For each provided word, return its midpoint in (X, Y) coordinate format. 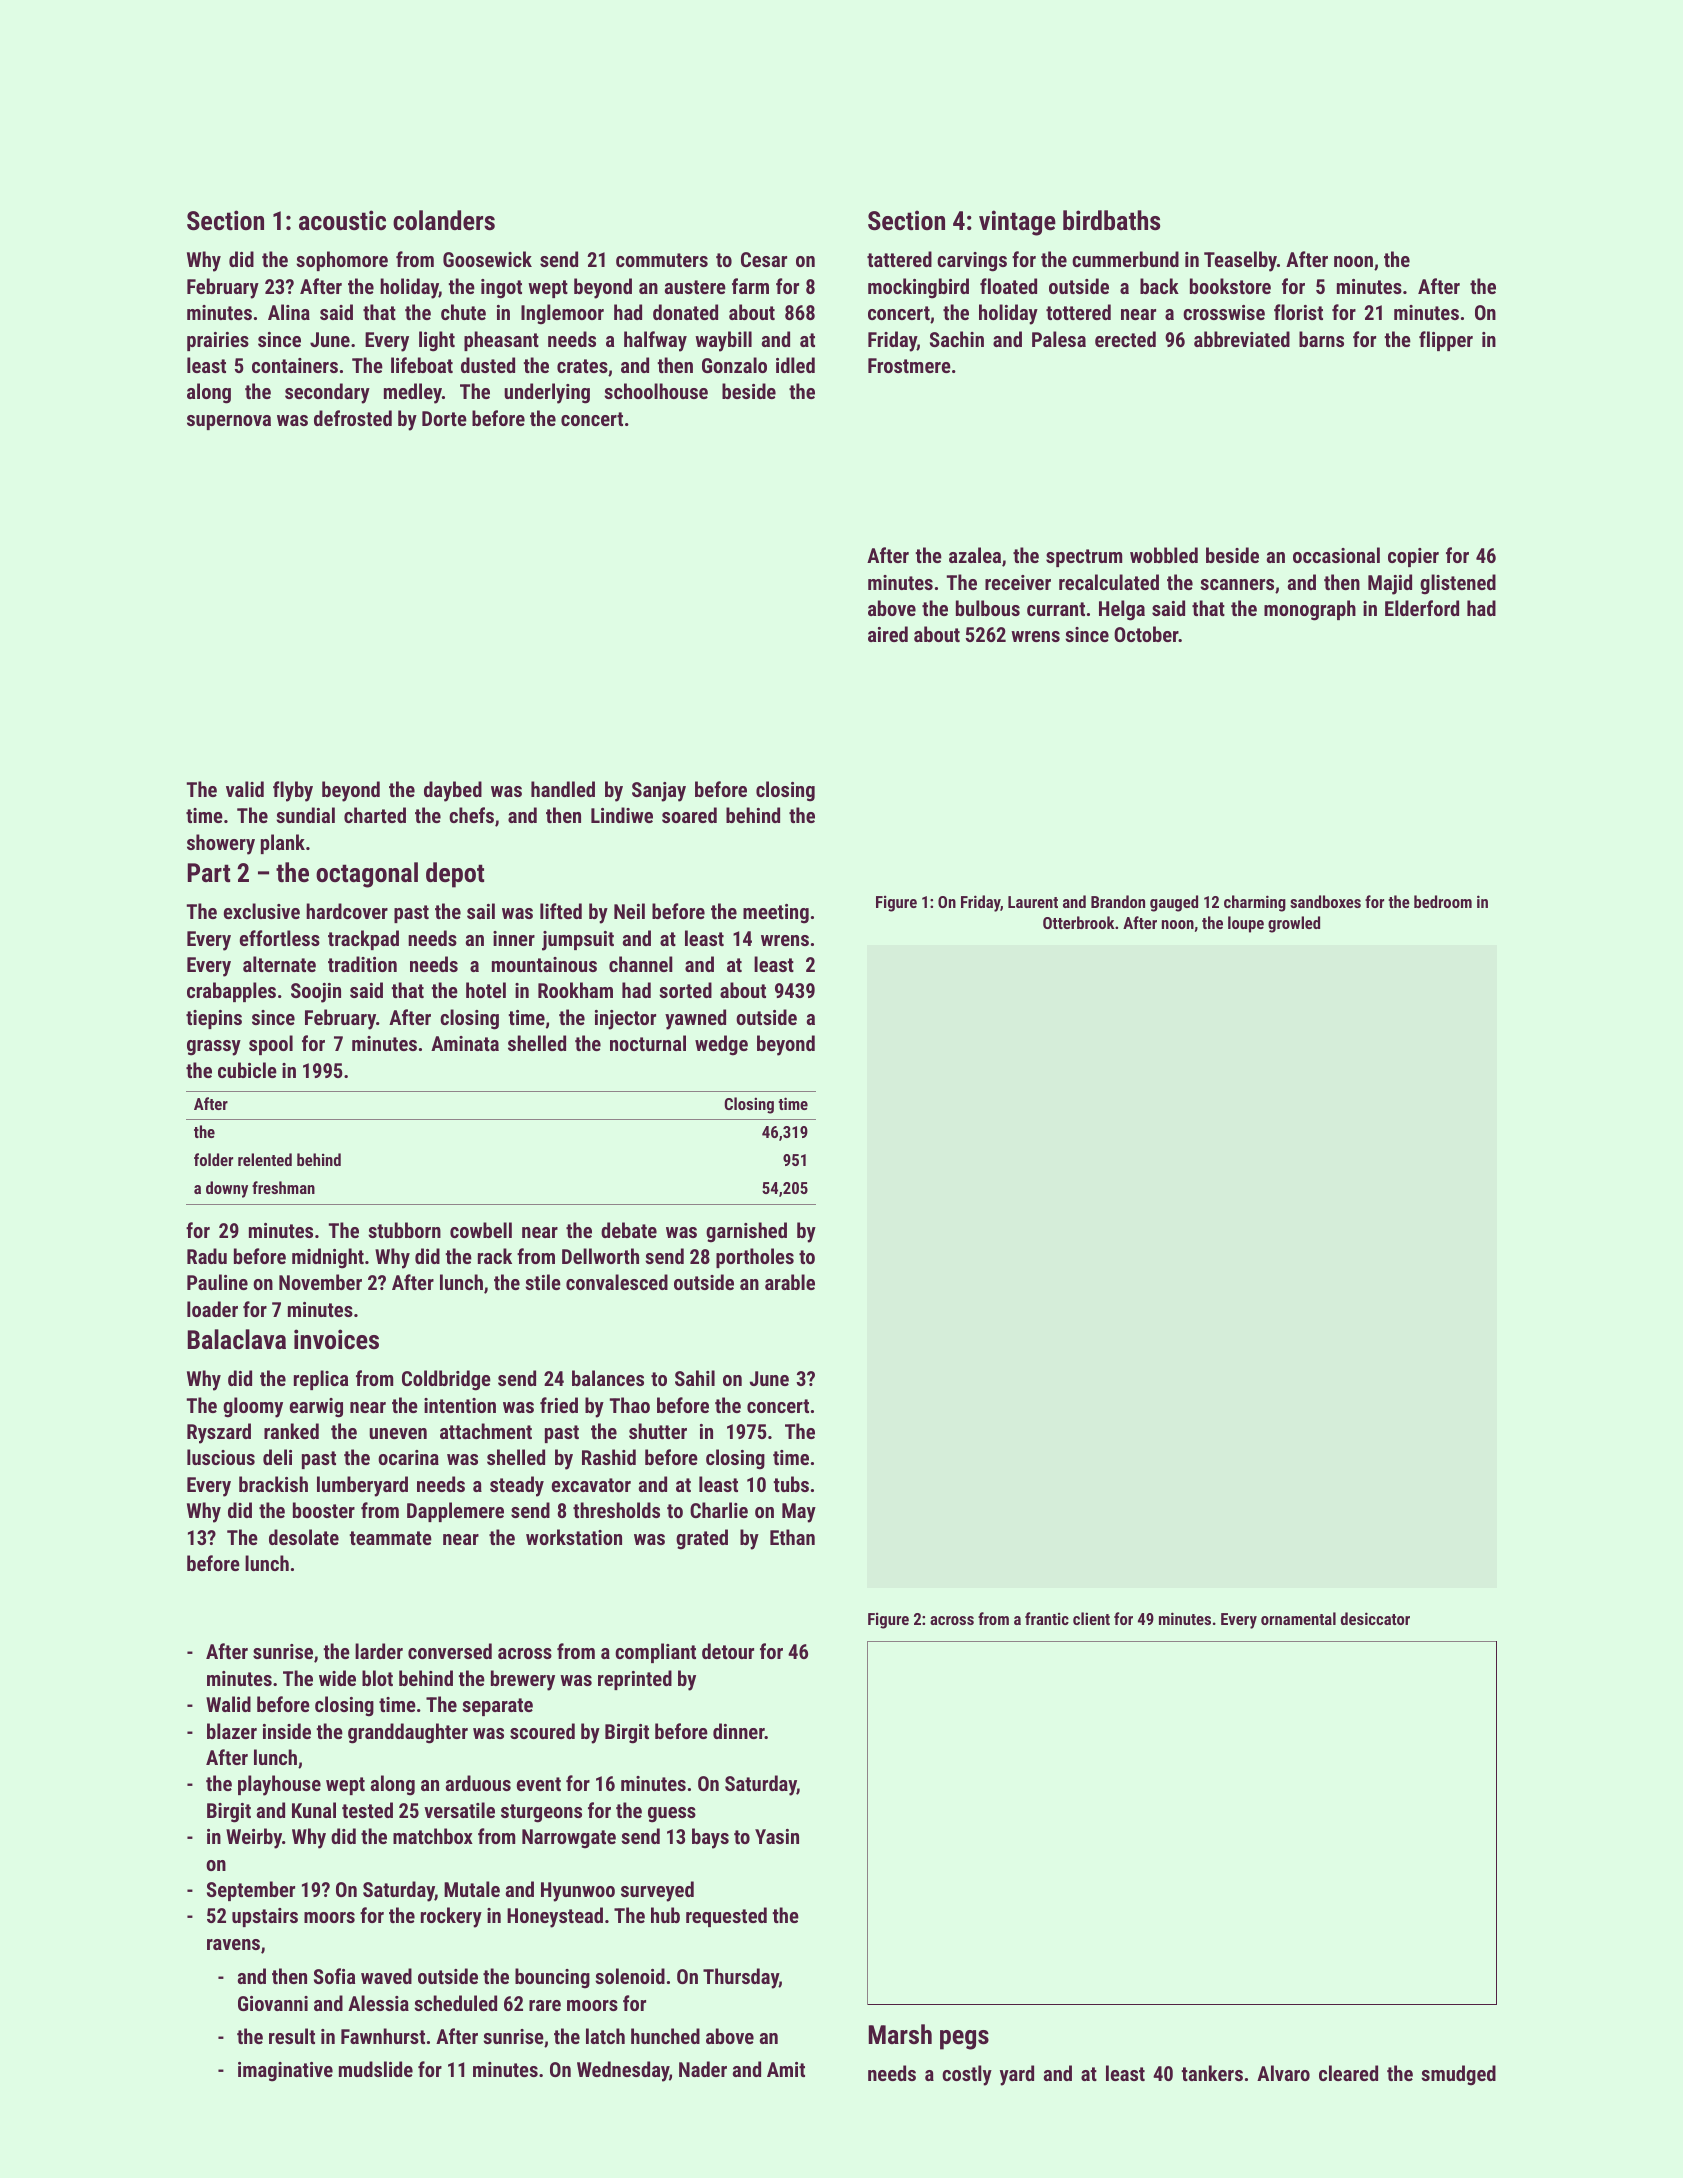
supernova (229, 422)
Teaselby (1240, 261)
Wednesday (623, 2071)
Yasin (777, 1836)
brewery (523, 1680)
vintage (1017, 223)
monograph (1310, 610)
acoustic (342, 220)
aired (888, 634)
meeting (776, 914)
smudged (1458, 2075)
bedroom (1443, 901)
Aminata (465, 1043)
